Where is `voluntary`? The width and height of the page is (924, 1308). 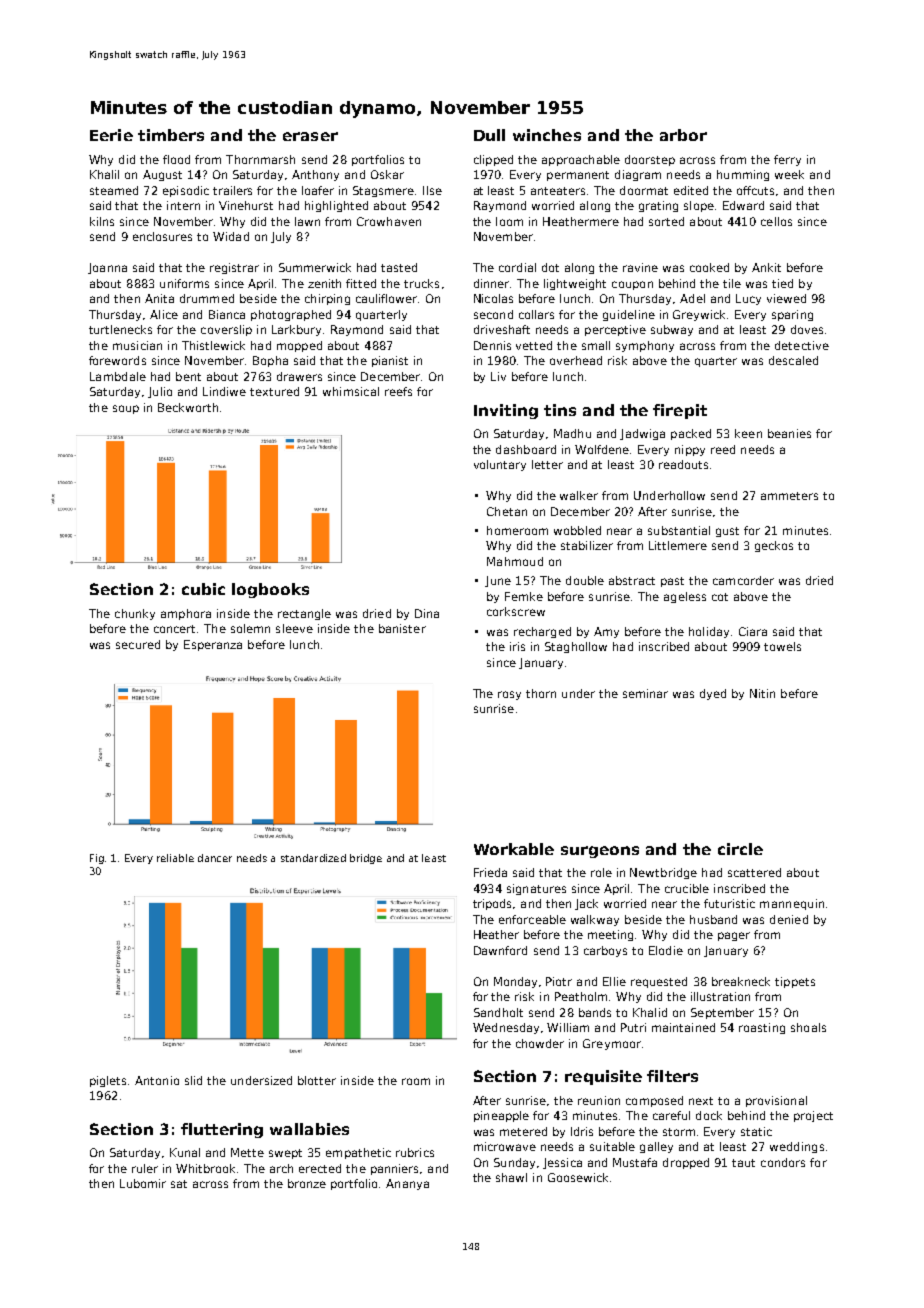
voluntary is located at coordinates (500, 465).
